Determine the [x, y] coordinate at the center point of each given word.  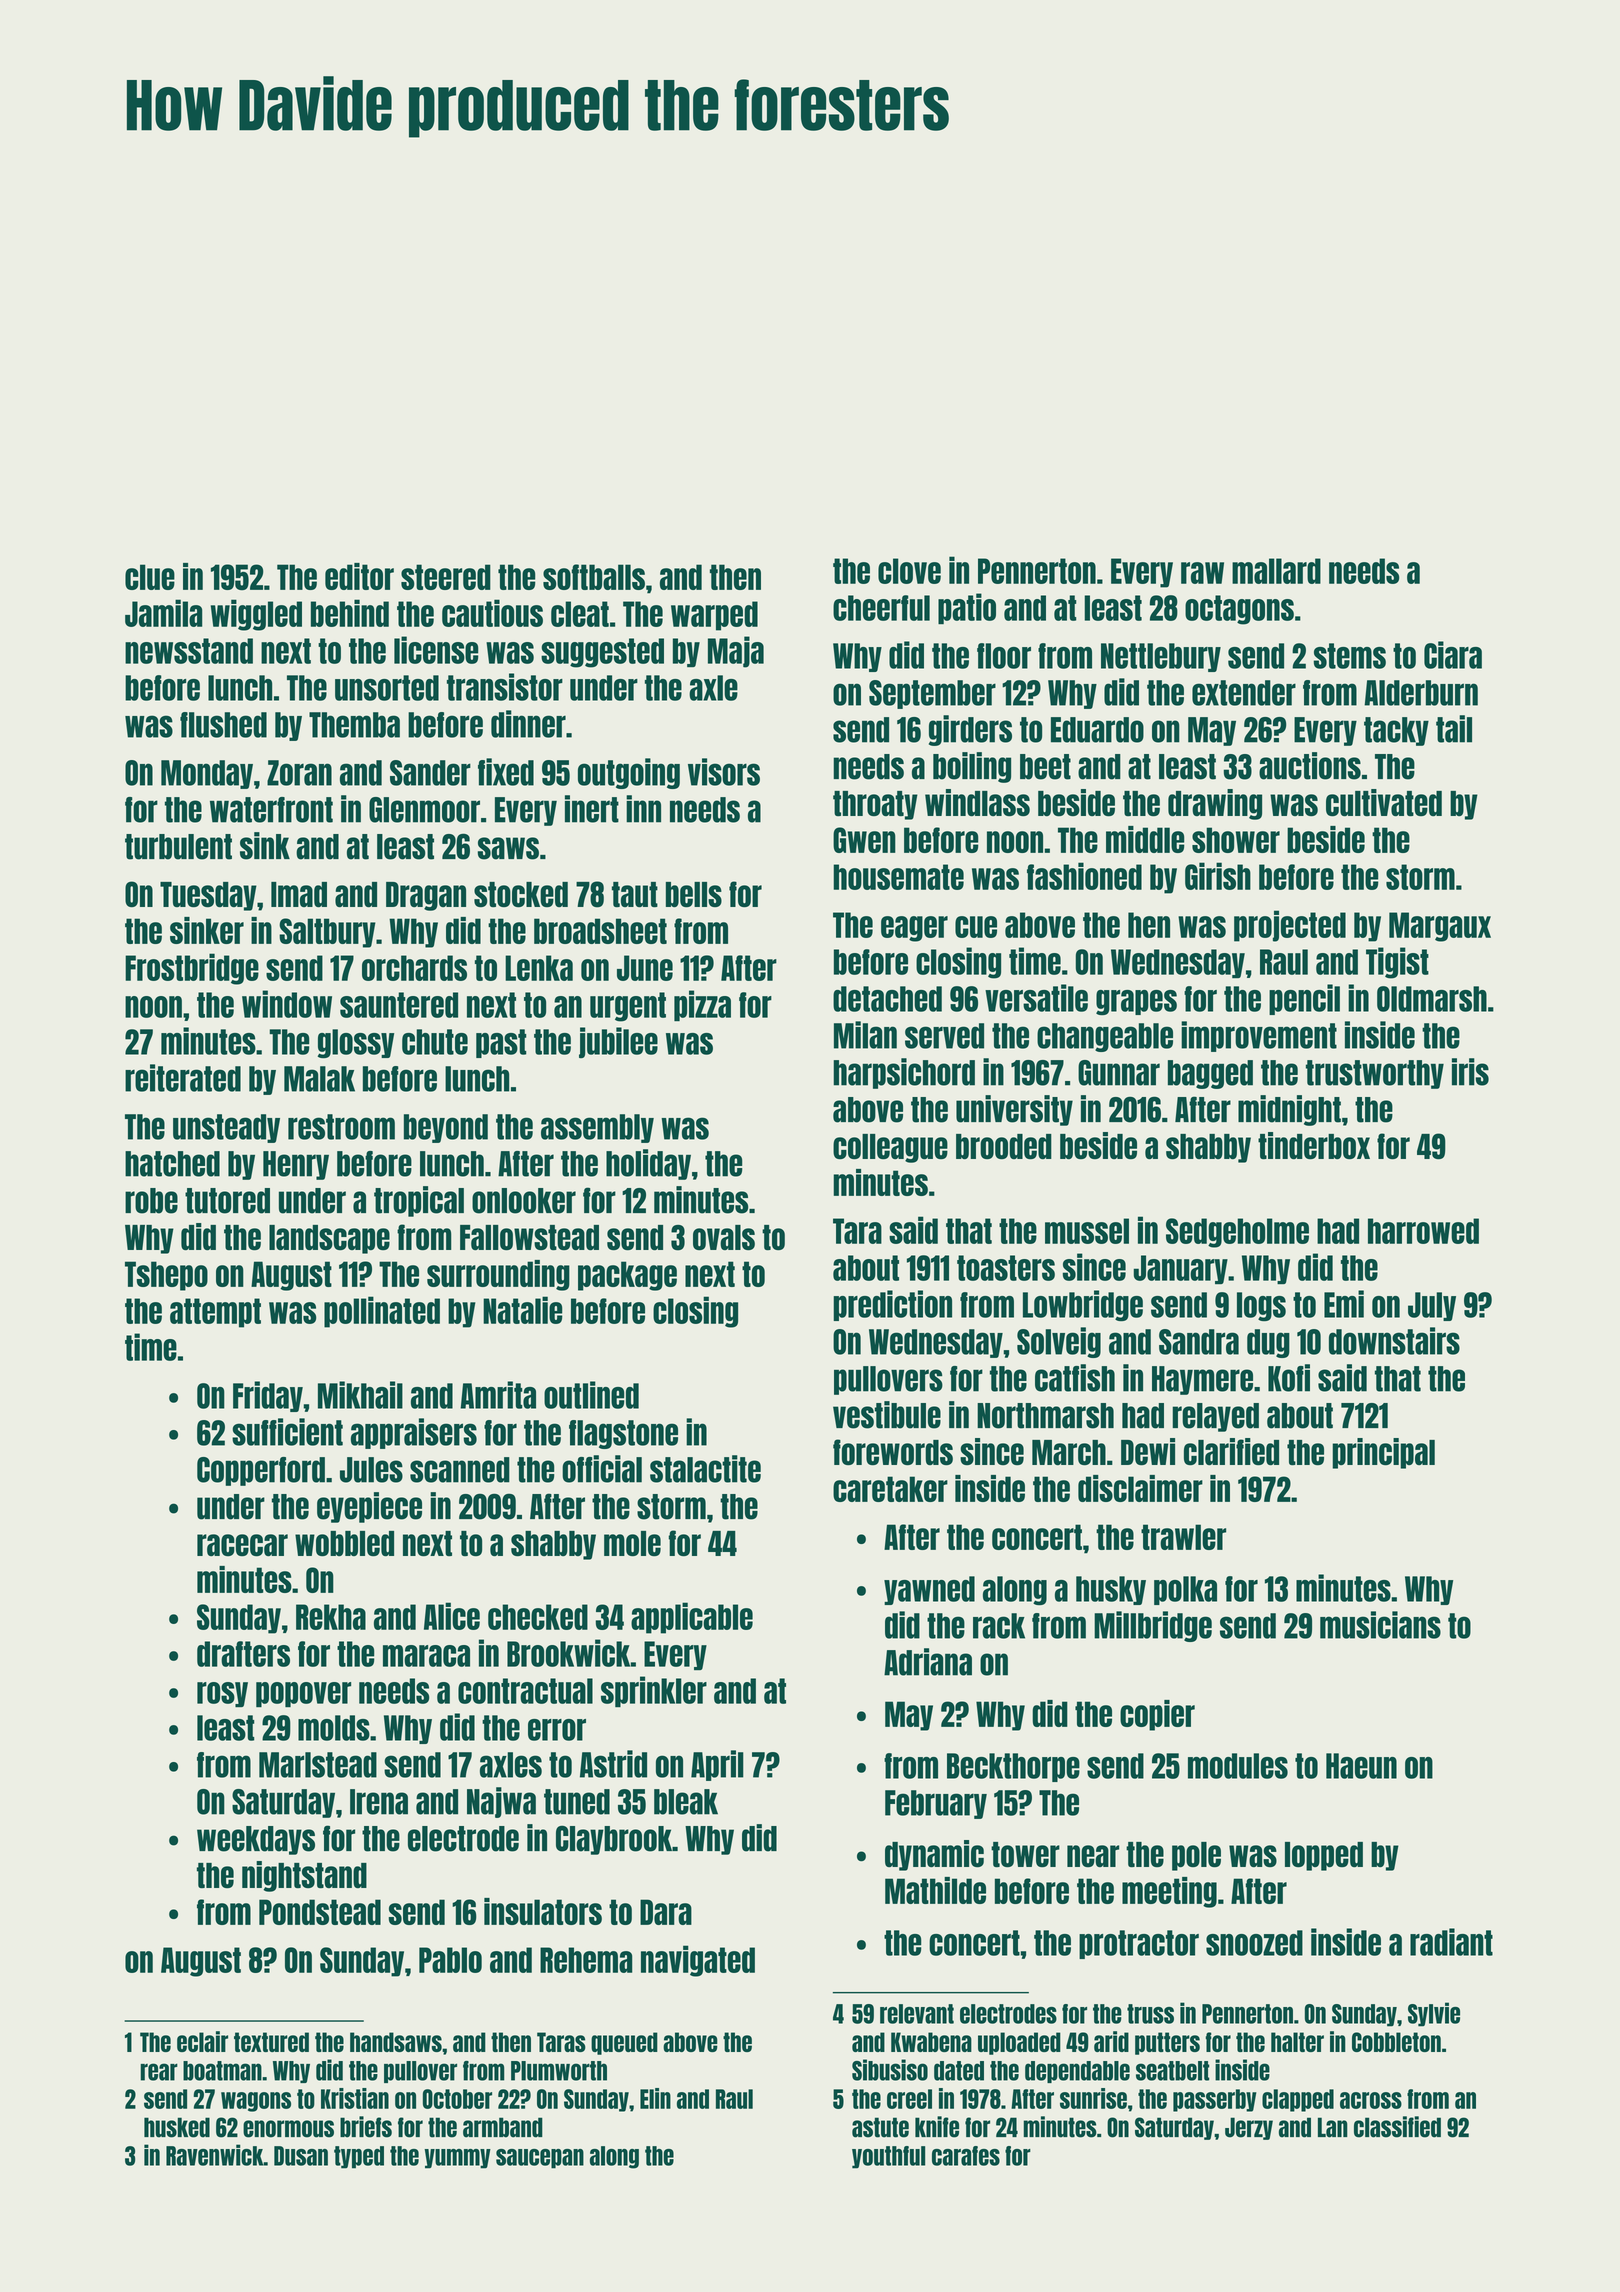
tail [1454, 729]
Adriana [928, 1662]
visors [724, 772]
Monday [207, 774]
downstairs [1394, 1341]
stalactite [705, 1469]
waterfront [271, 810]
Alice [452, 1616]
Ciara [1453, 655]
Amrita [498, 1395]
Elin [655, 2098]
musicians [1380, 1625]
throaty [875, 805]
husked [177, 2127]
